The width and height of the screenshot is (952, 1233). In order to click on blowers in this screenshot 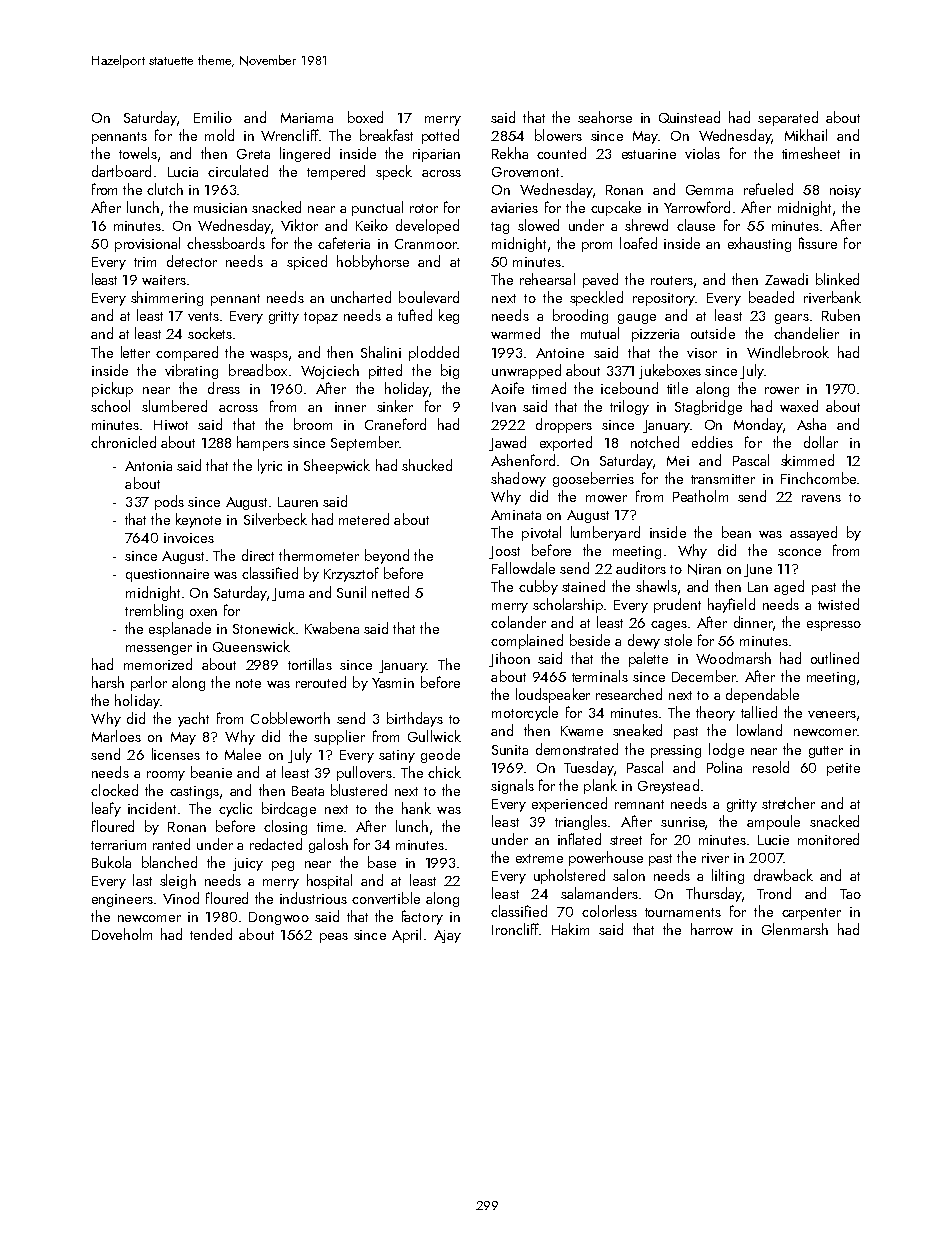, I will do `click(558, 135)`.
